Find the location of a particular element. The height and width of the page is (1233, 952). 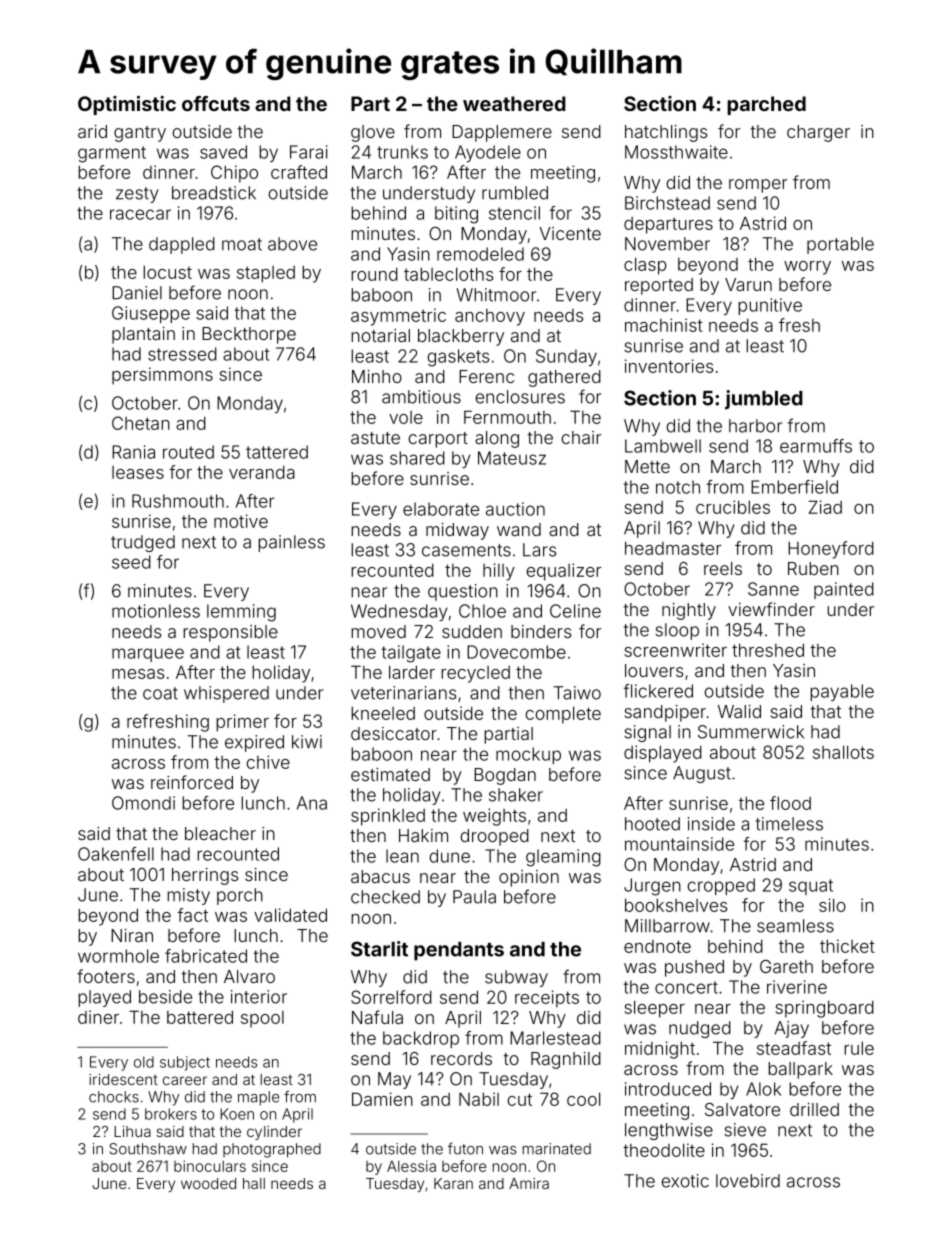

earmuffs is located at coordinates (816, 446).
